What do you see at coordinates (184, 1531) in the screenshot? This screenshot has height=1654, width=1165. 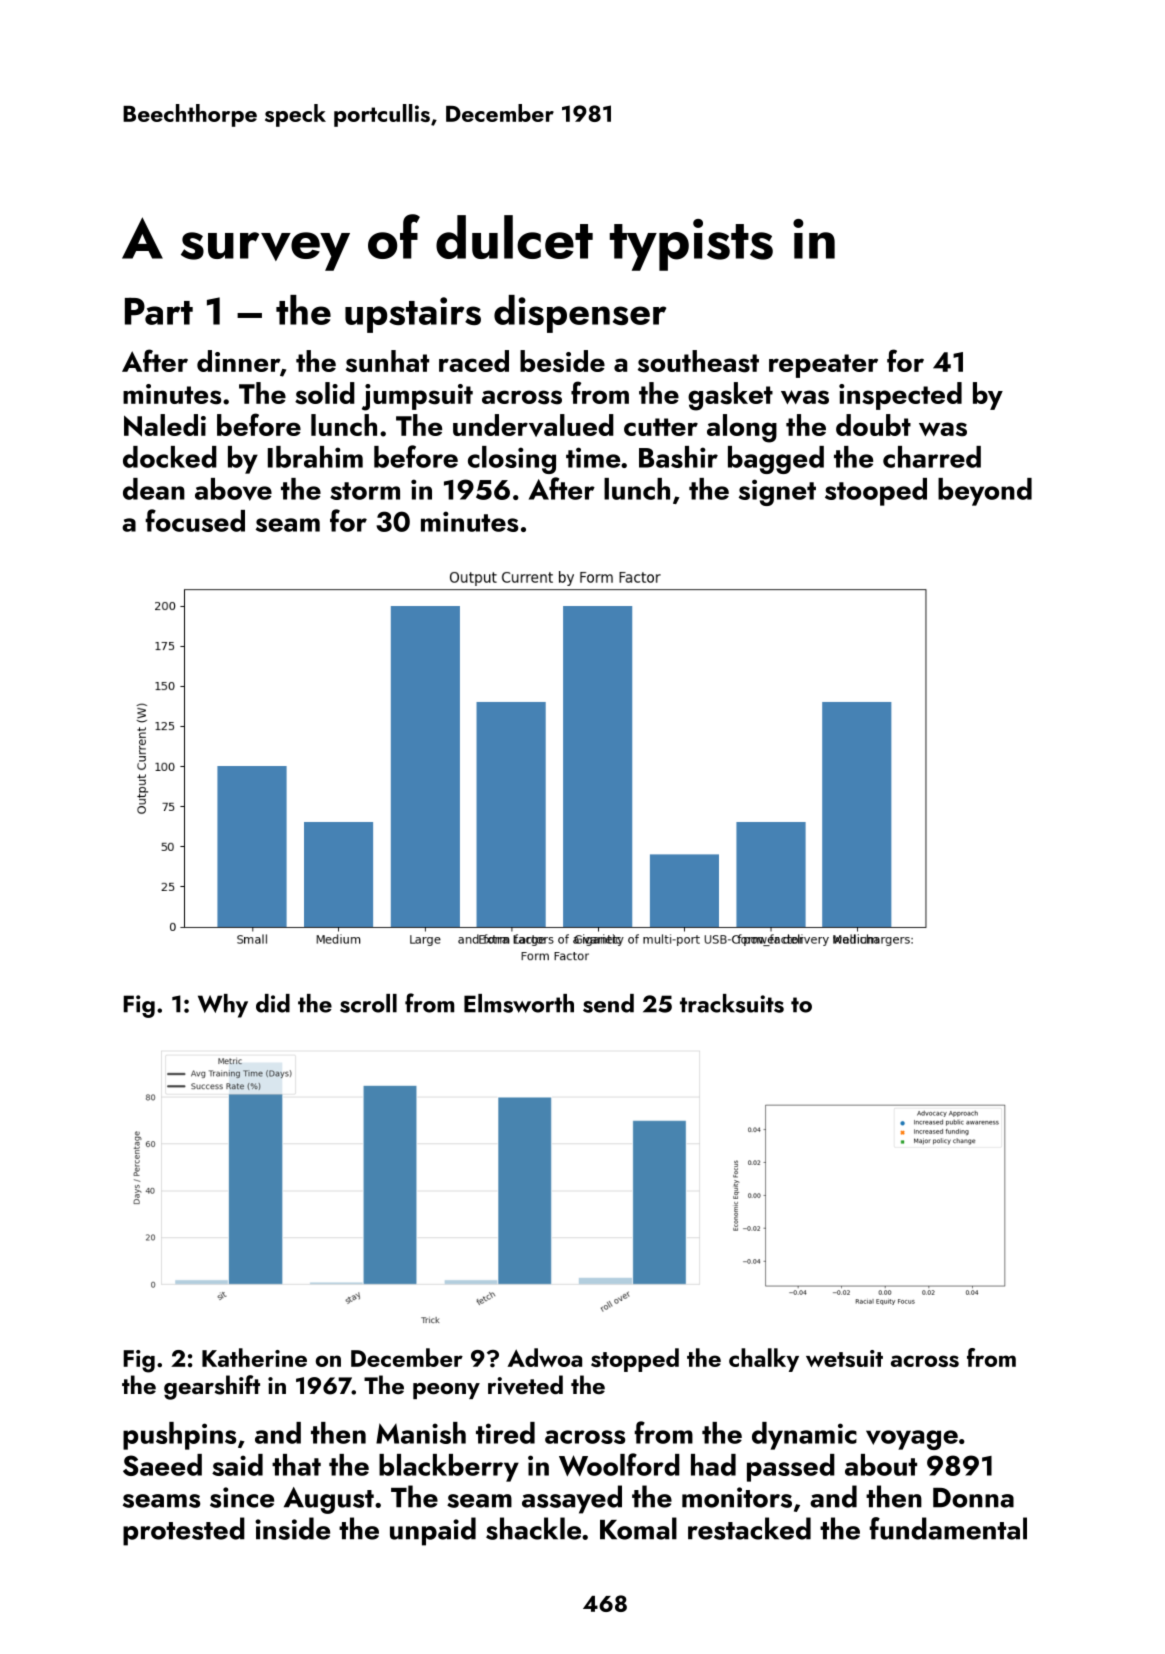 I see `protested` at bounding box center [184, 1531].
